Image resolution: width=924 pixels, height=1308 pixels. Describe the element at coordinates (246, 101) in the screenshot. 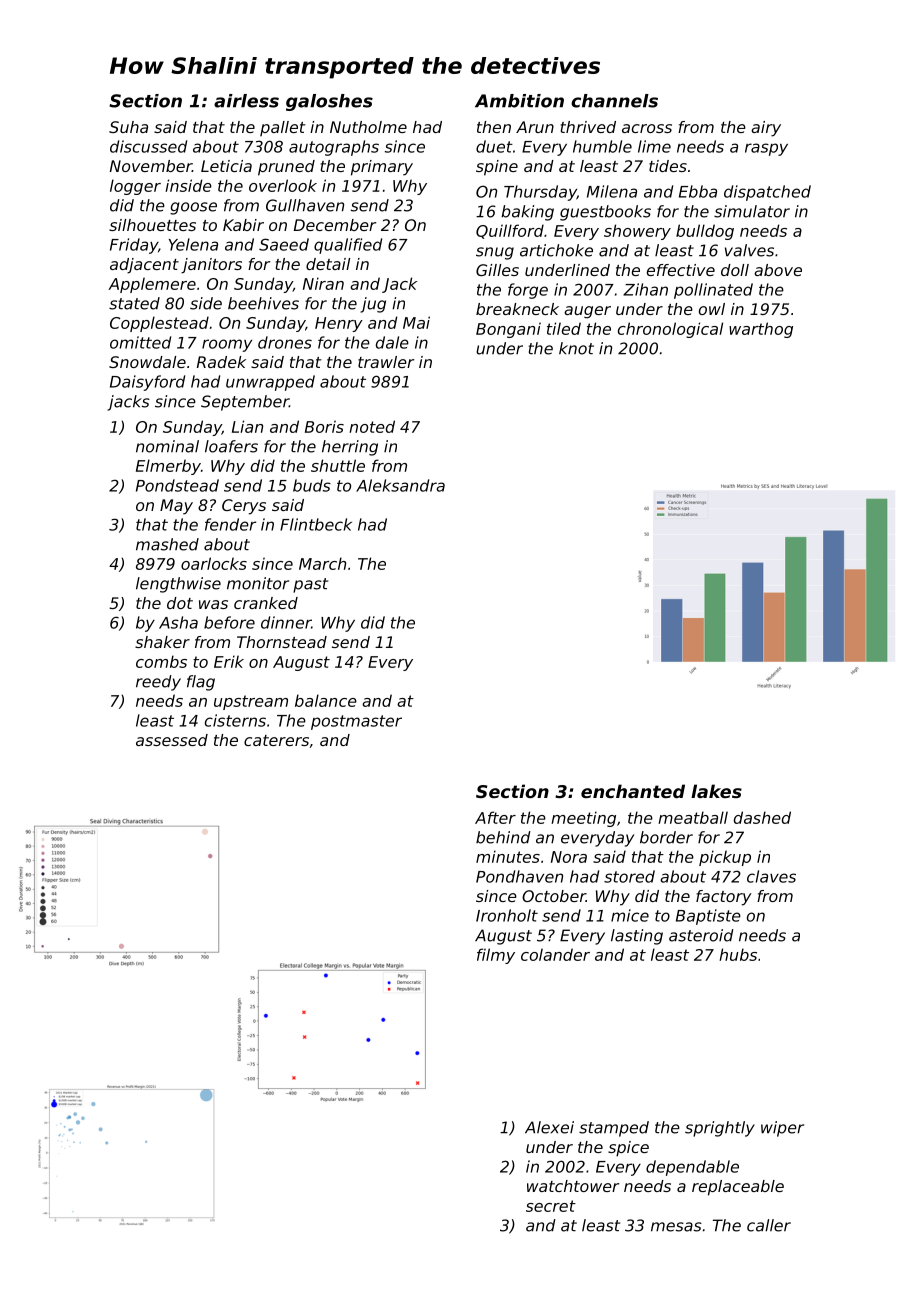

I see `airless` at that location.
